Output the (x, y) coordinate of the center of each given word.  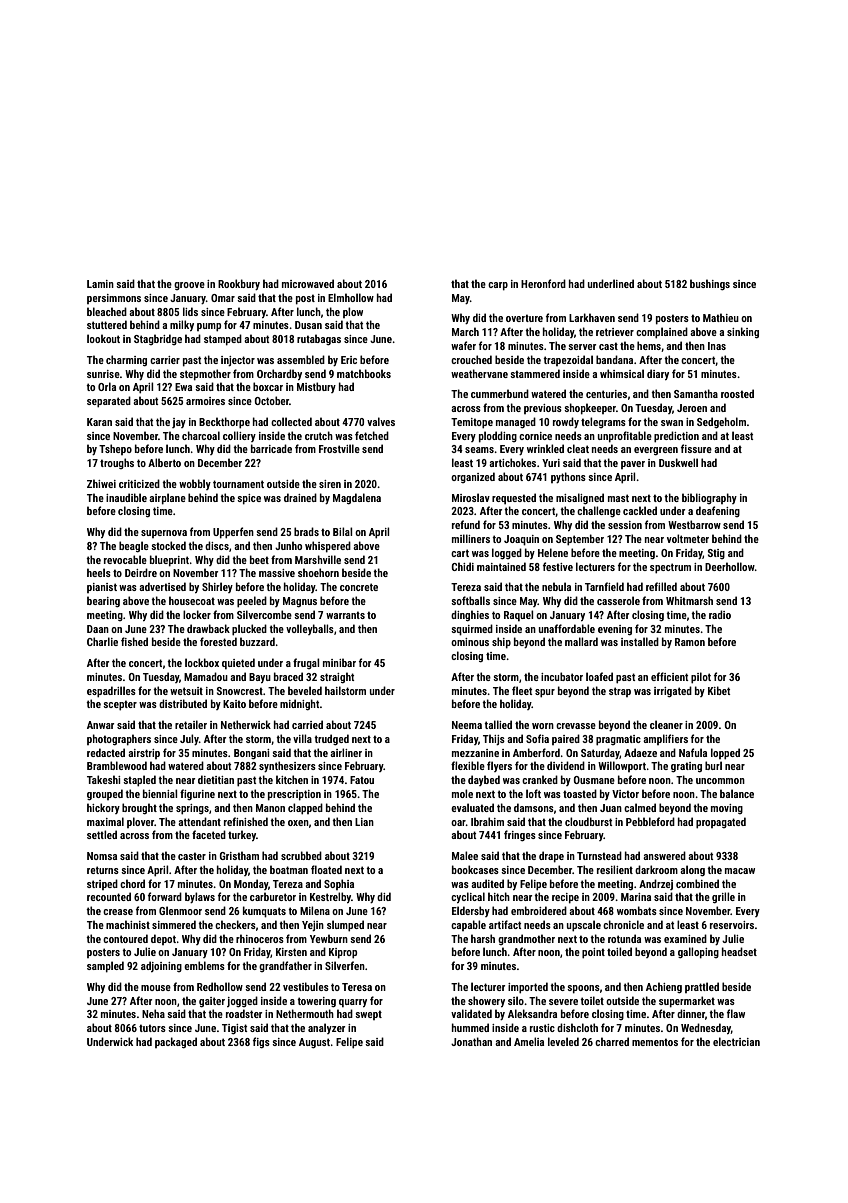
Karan (99, 422)
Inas (717, 346)
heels (99, 572)
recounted (109, 896)
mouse (156, 988)
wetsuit (186, 691)
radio (720, 614)
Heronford (543, 283)
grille (723, 897)
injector (238, 361)
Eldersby (471, 911)
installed (640, 641)
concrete (359, 587)
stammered (535, 373)
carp (498, 286)
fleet (522, 690)
